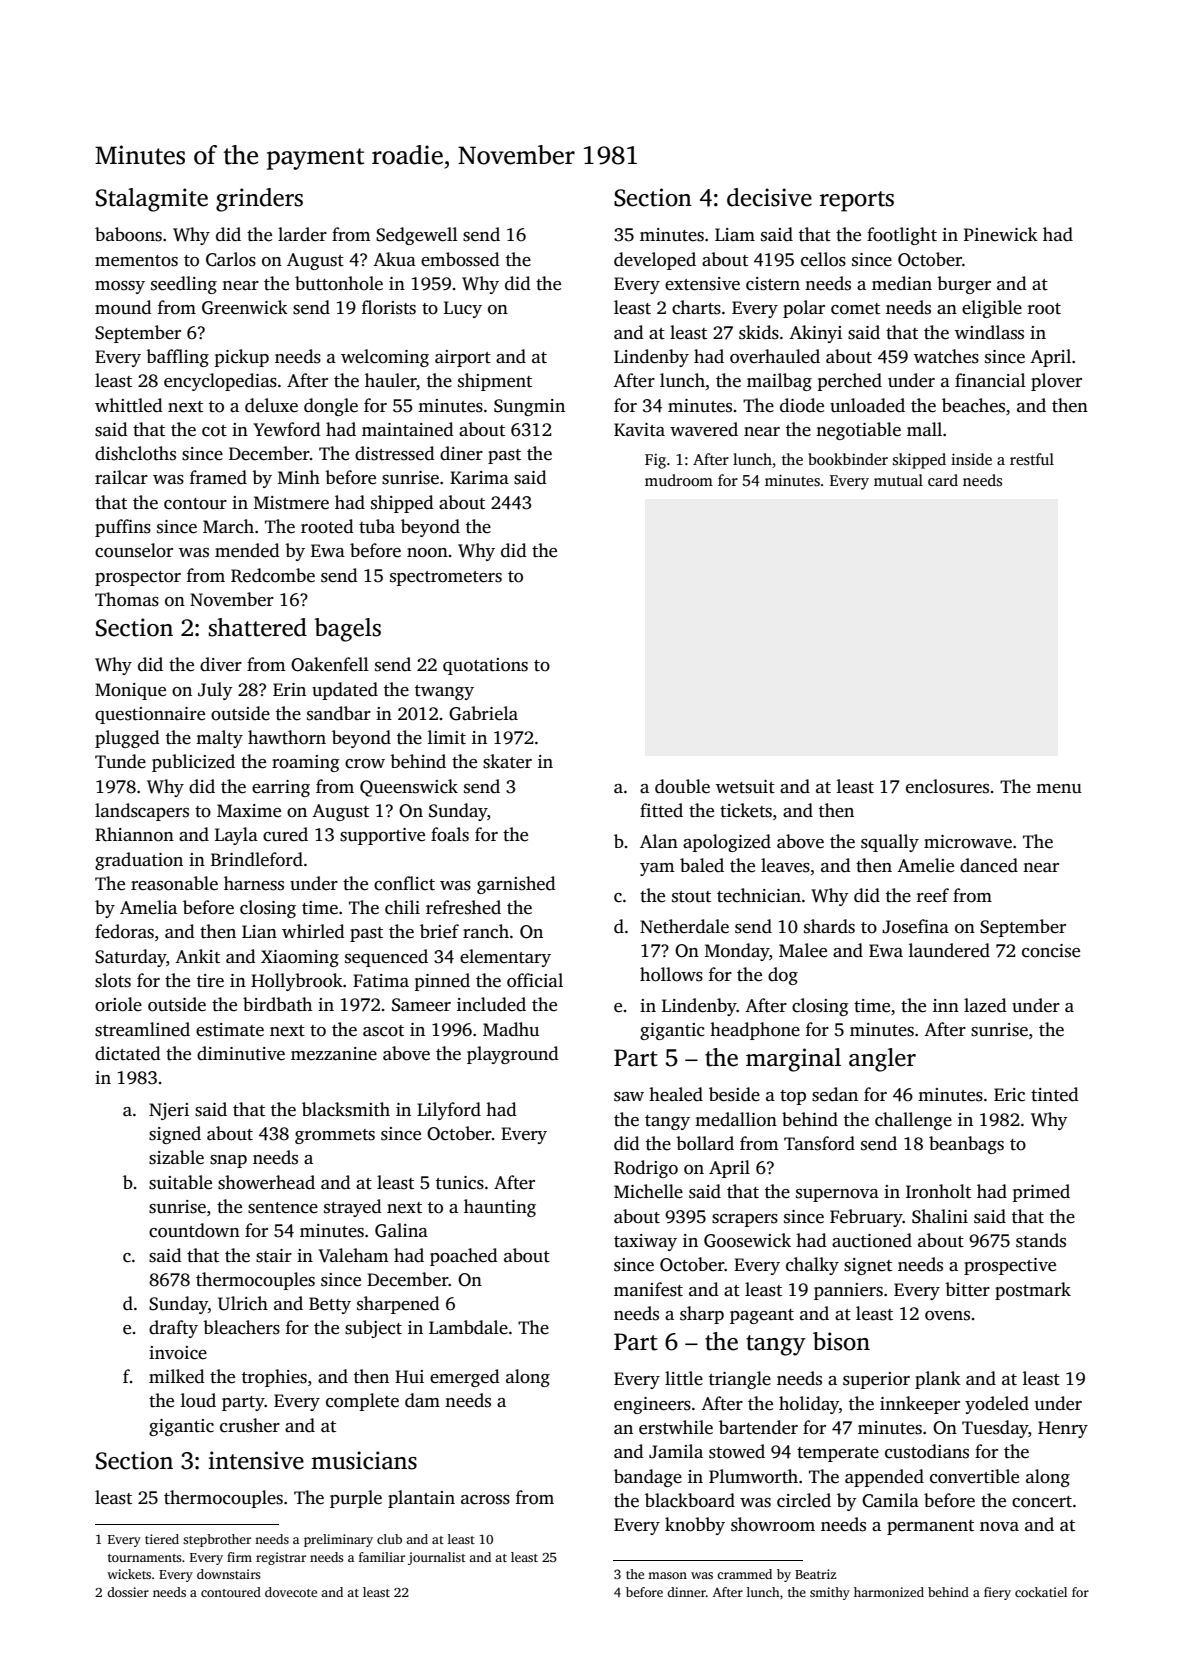 Image resolution: width=1184 pixels, height=1675 pixels. Describe the element at coordinates (679, 480) in the screenshot. I see `mudroom` at that location.
